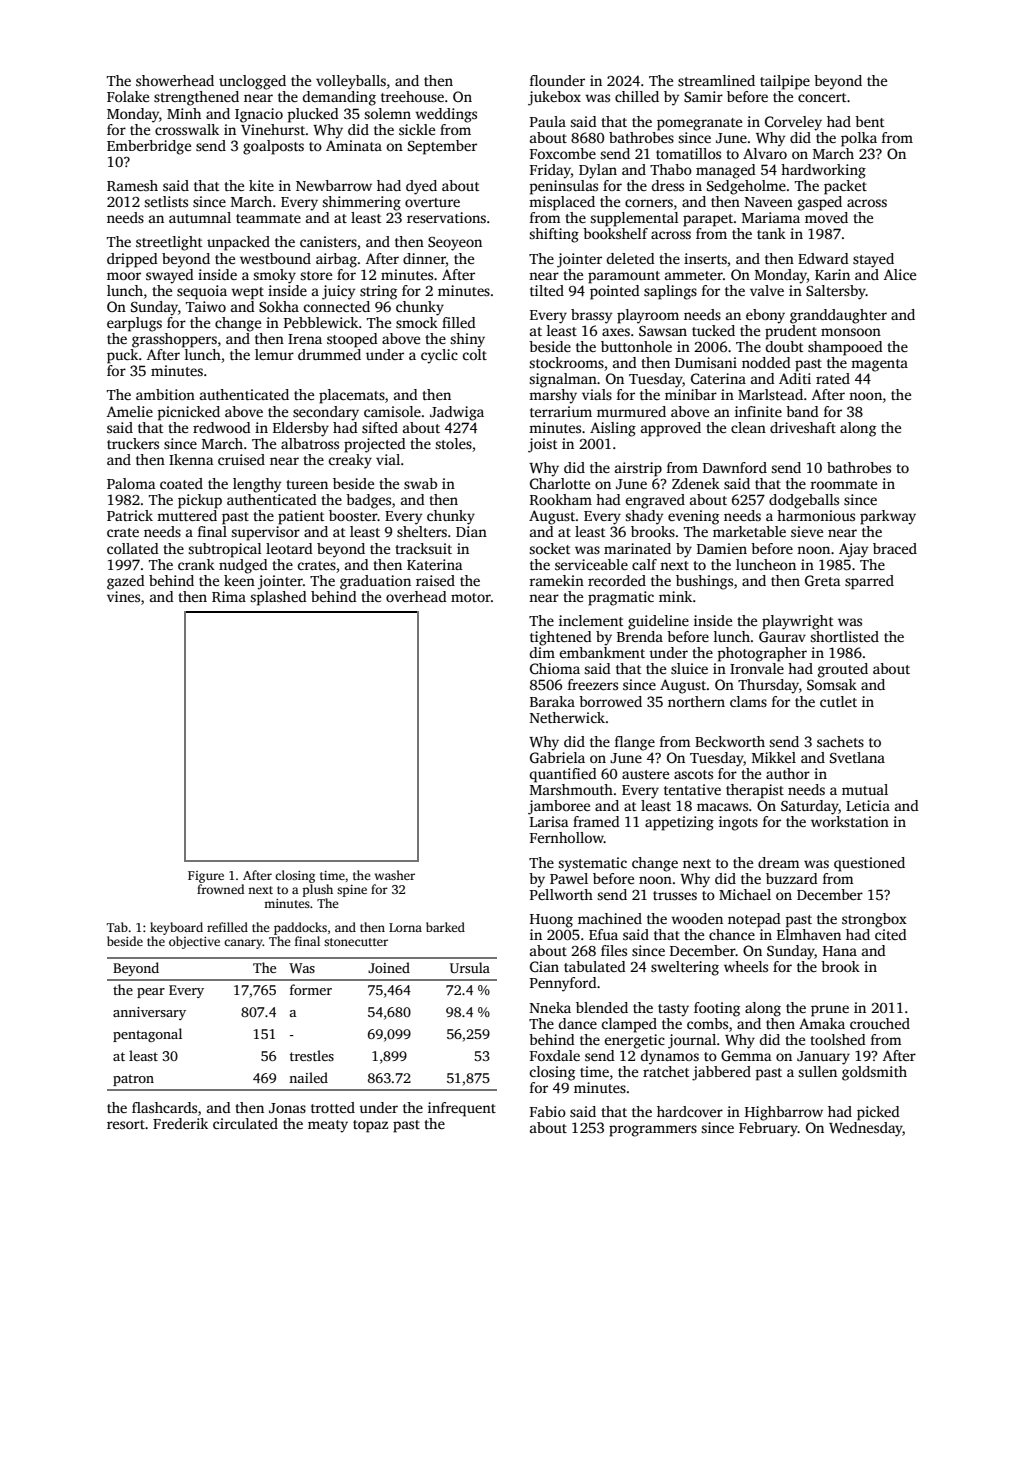  Describe the element at coordinates (239, 580) in the screenshot. I see `keen` at that location.
